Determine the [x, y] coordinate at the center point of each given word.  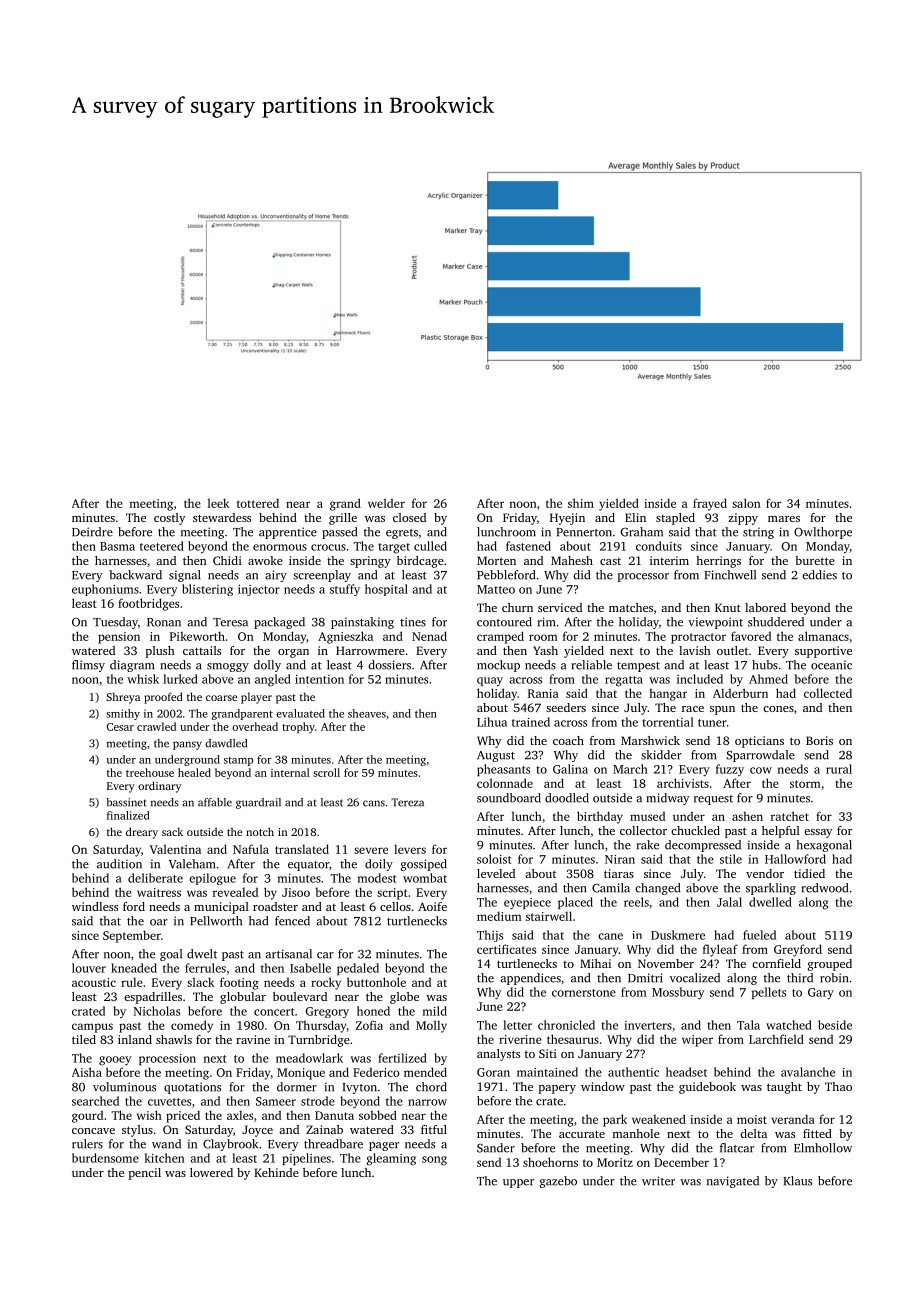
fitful [434, 1129]
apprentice [288, 533]
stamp [238, 761]
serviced [560, 607]
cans [374, 803]
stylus [137, 1131]
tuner [712, 723]
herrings [718, 562]
